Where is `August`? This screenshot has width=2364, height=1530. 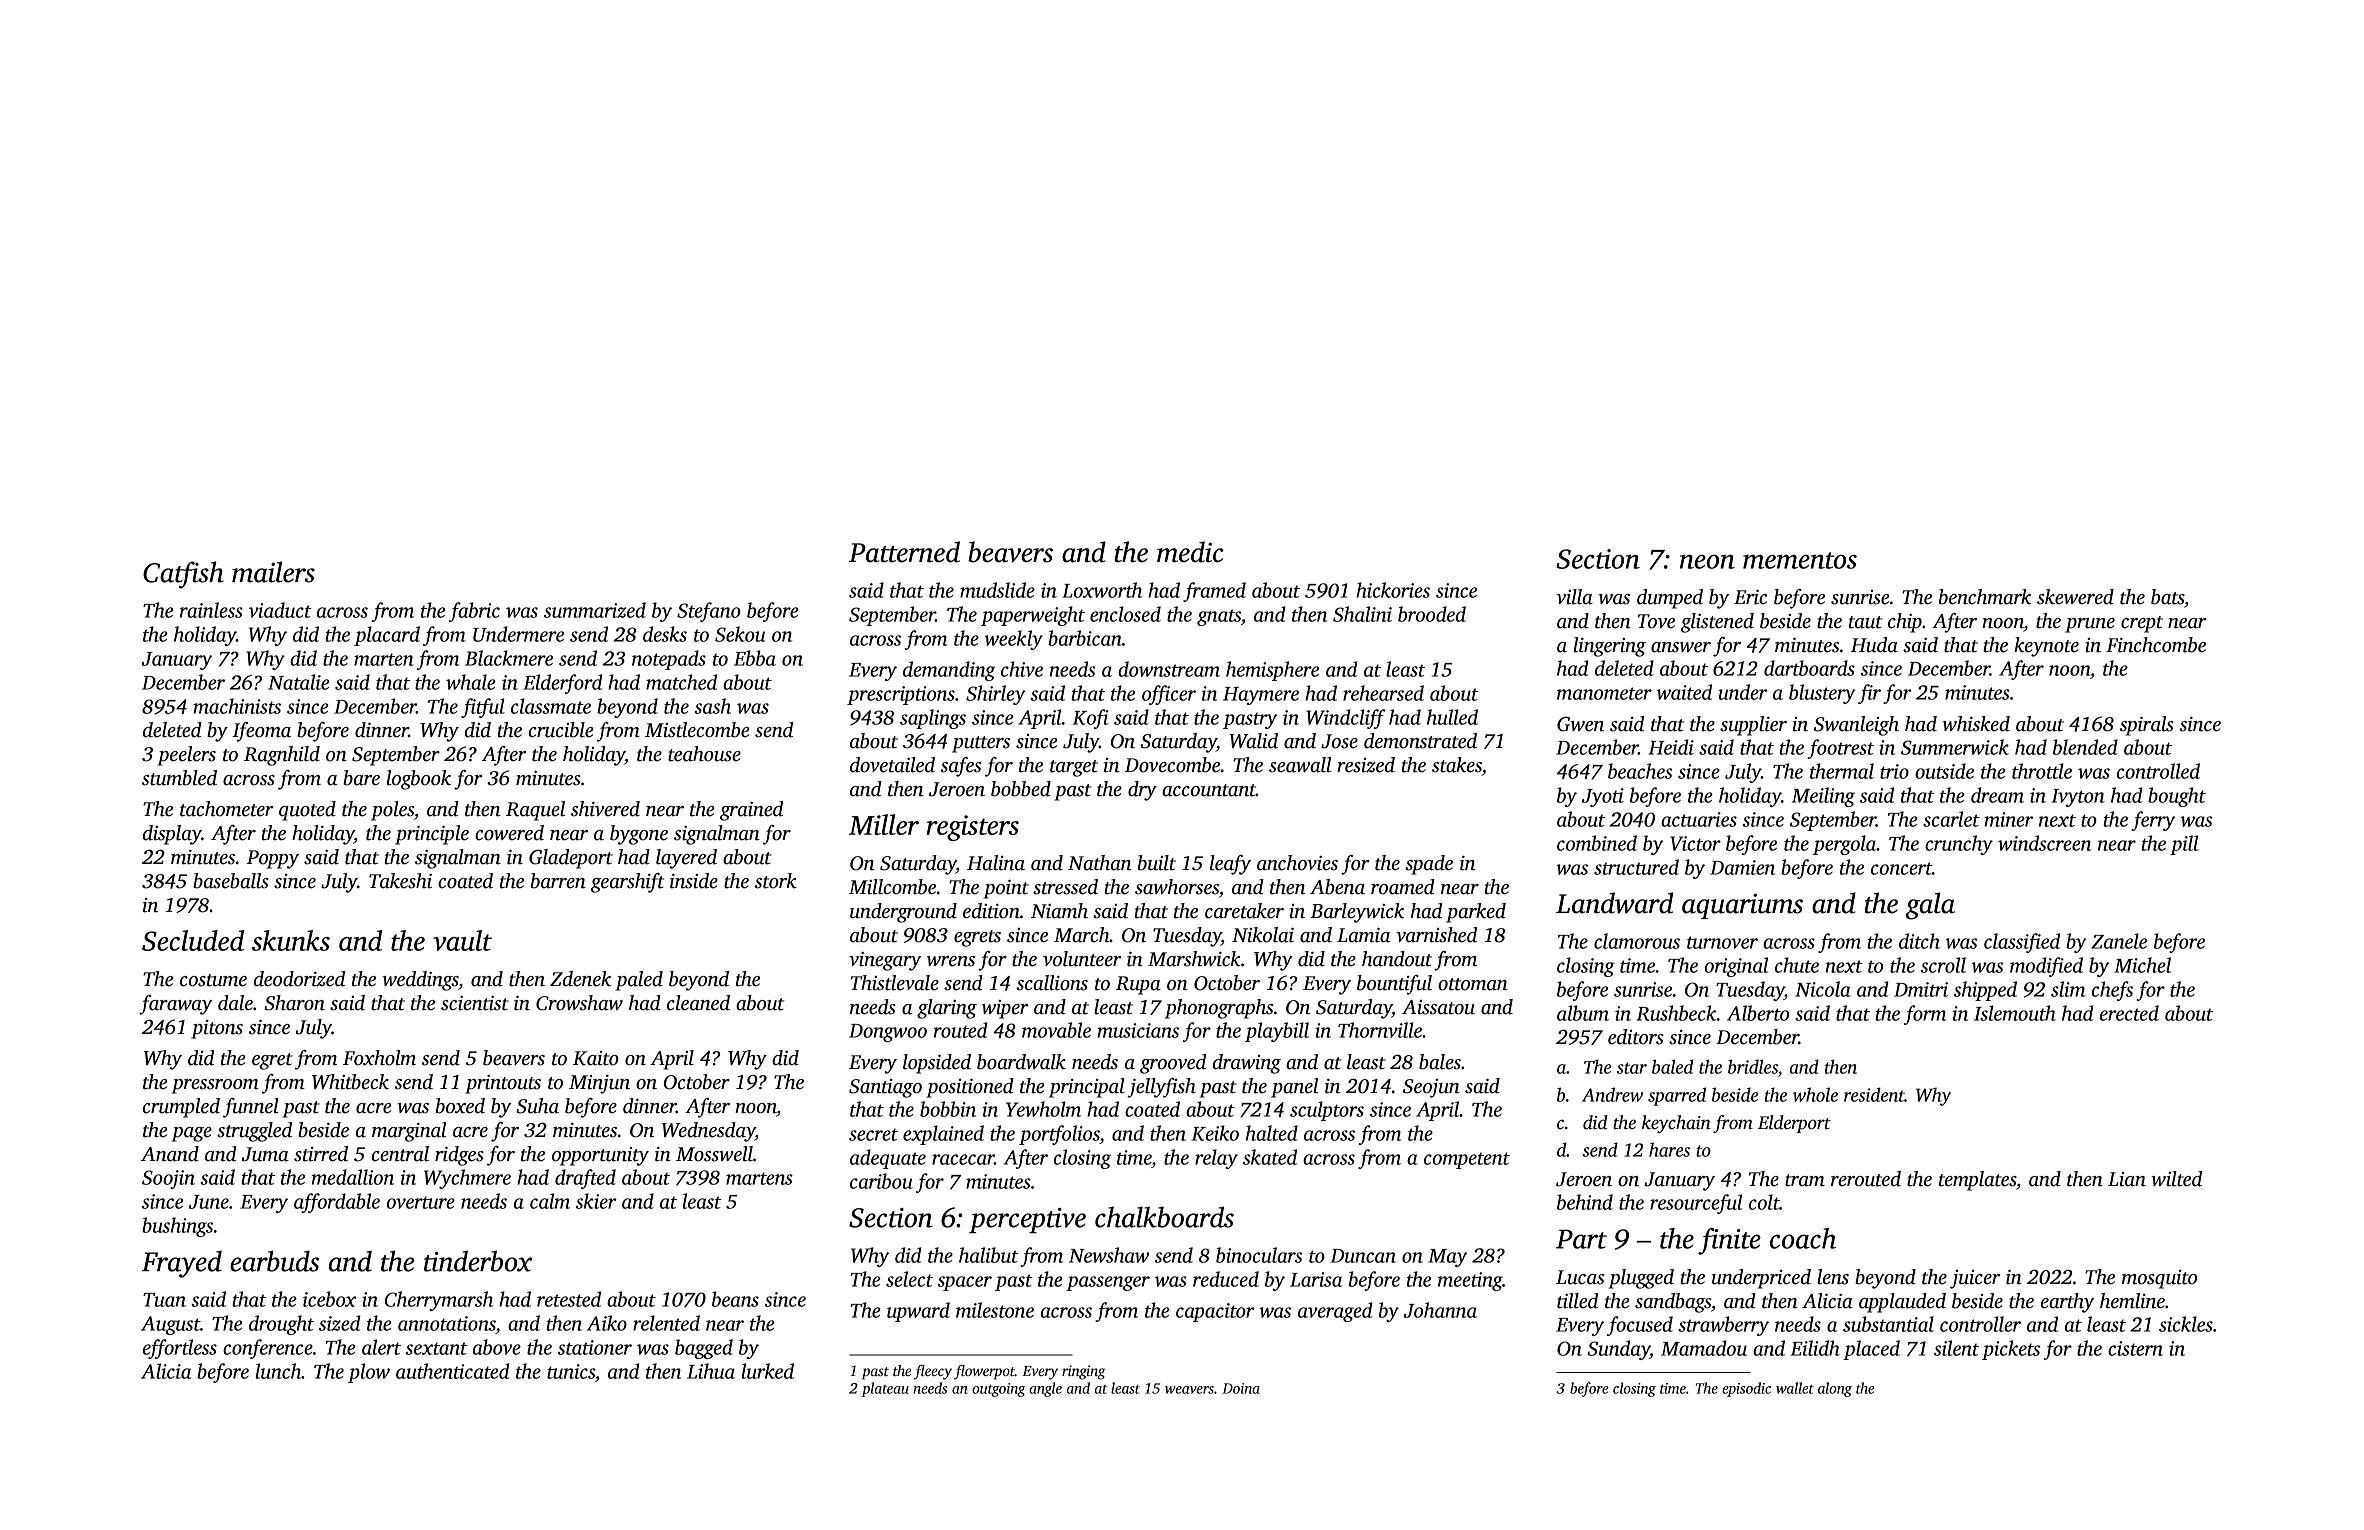
August is located at coordinates (170, 1325).
